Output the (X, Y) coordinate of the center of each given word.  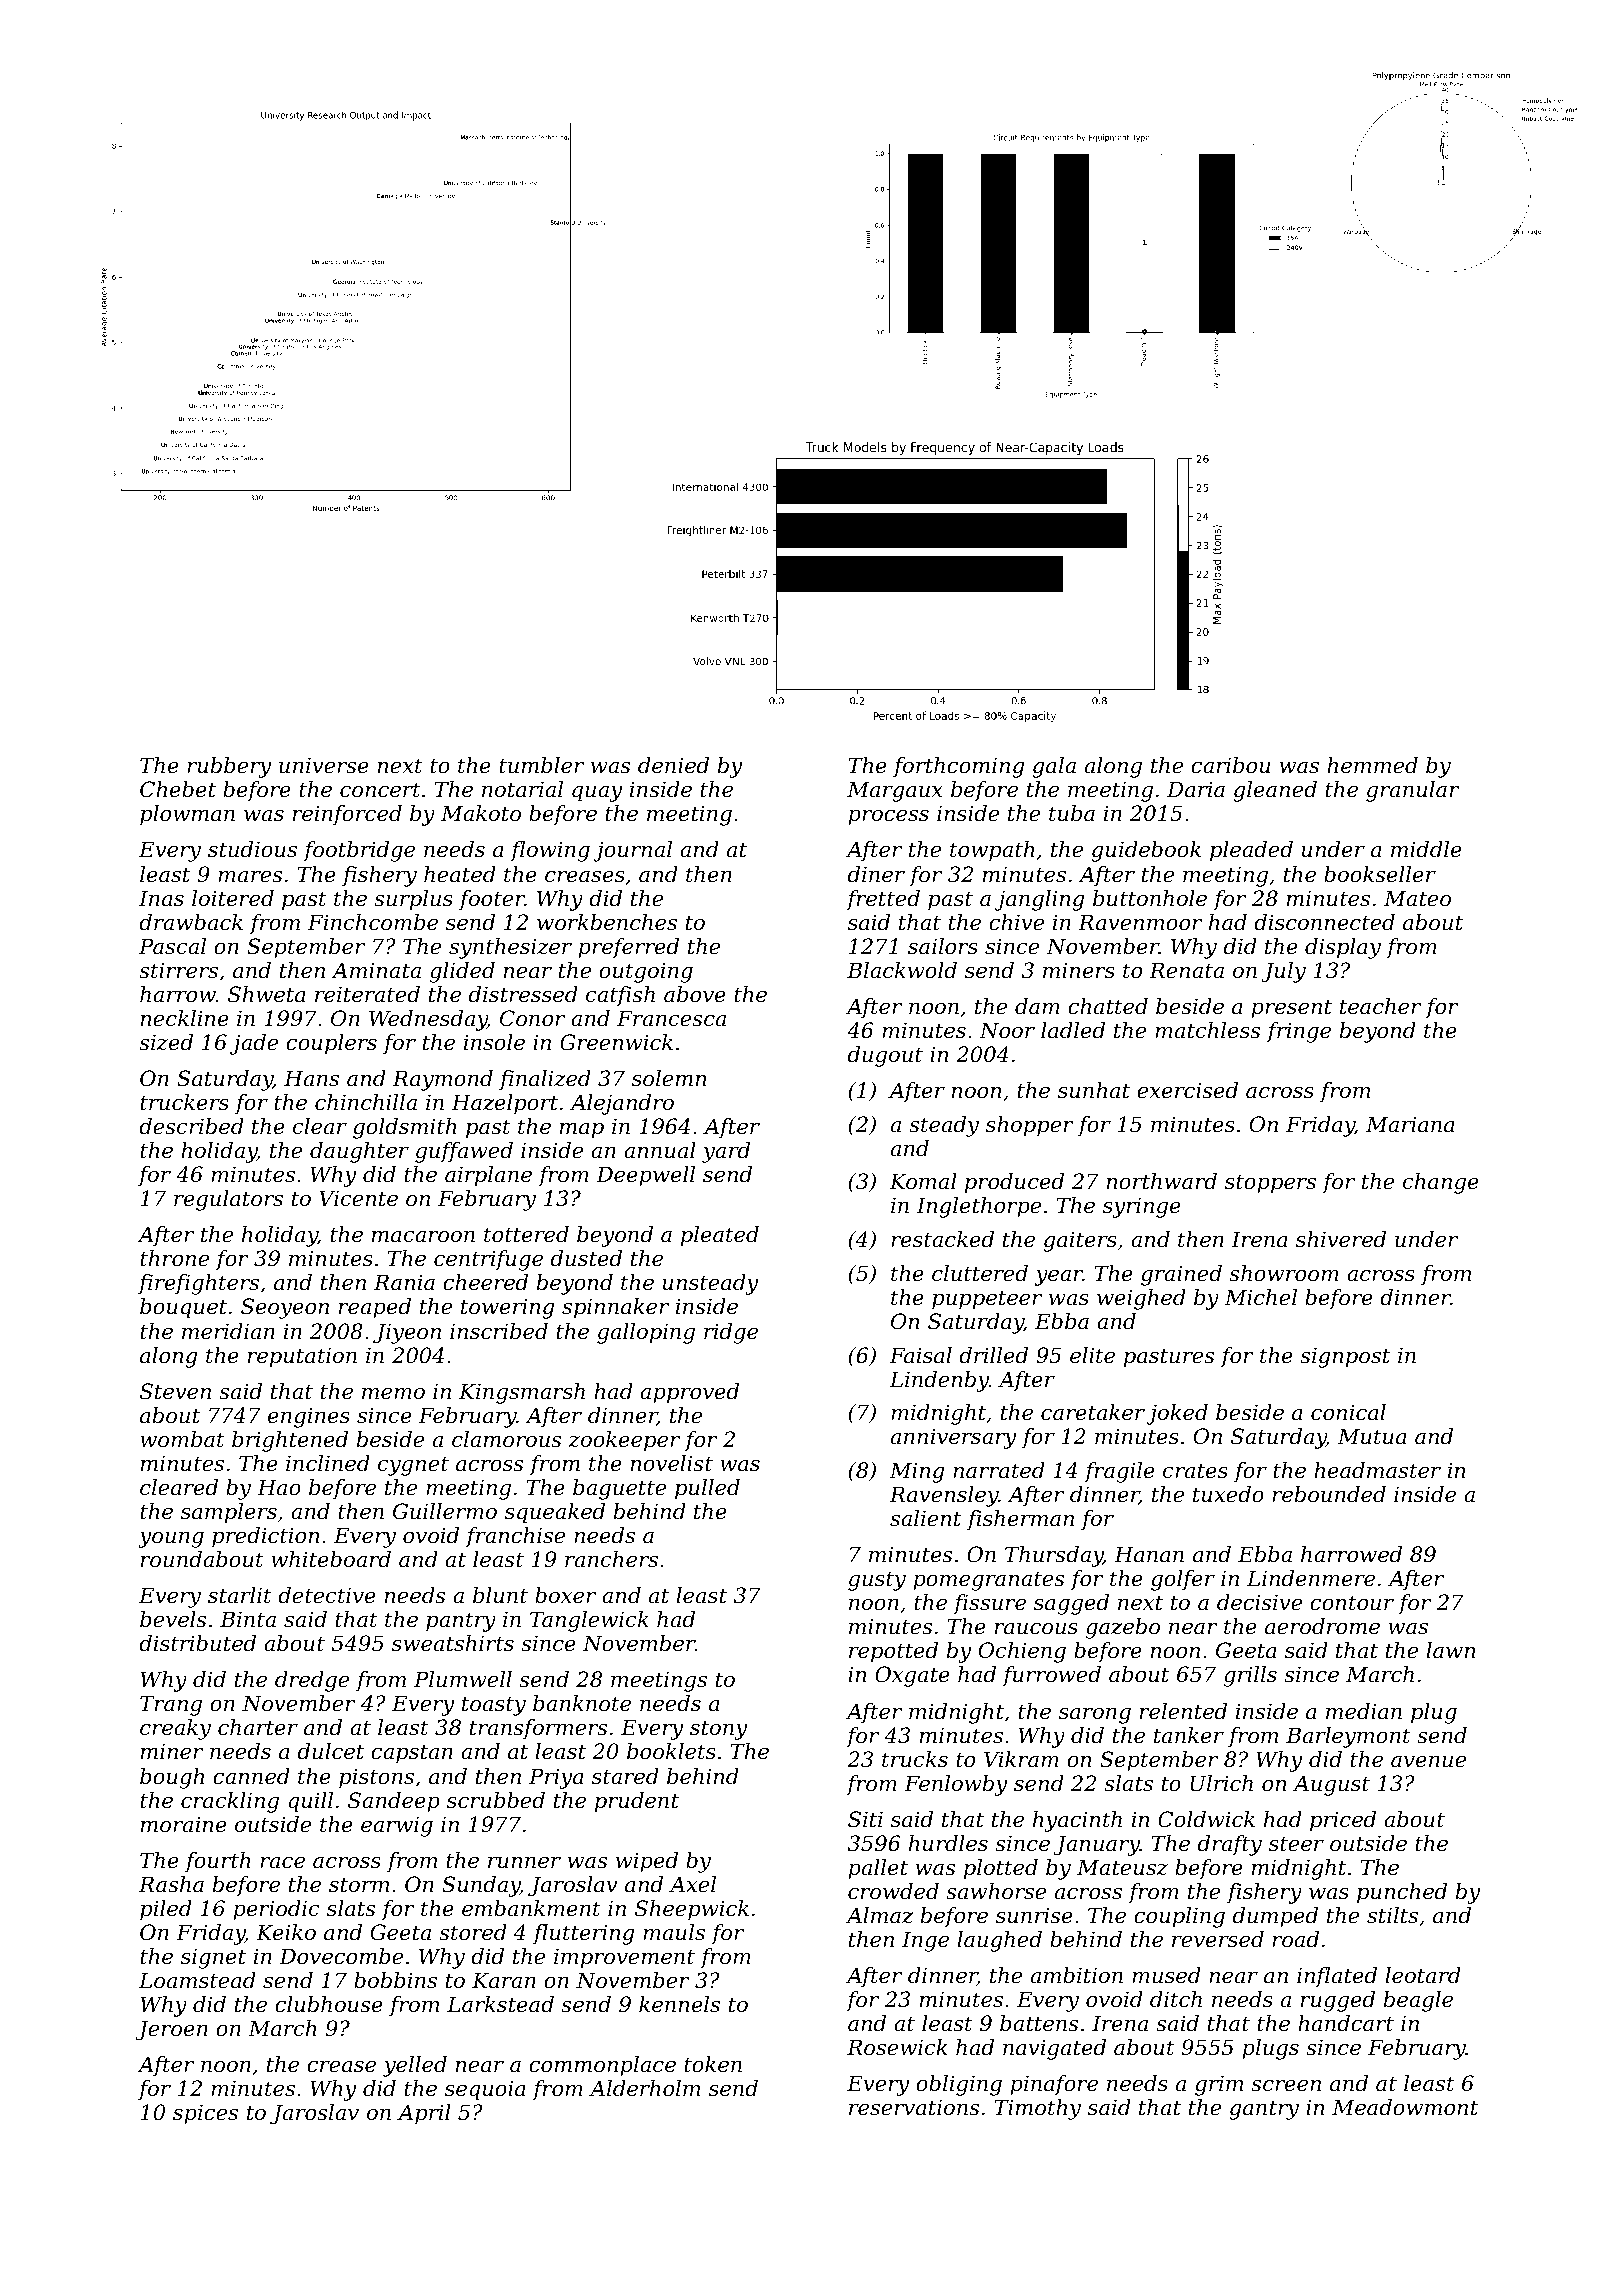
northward (1162, 1181)
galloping (646, 1333)
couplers (331, 1044)
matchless (1207, 1030)
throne (174, 1258)
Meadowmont (1405, 2107)
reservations (914, 2107)
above (695, 994)
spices (205, 2114)
